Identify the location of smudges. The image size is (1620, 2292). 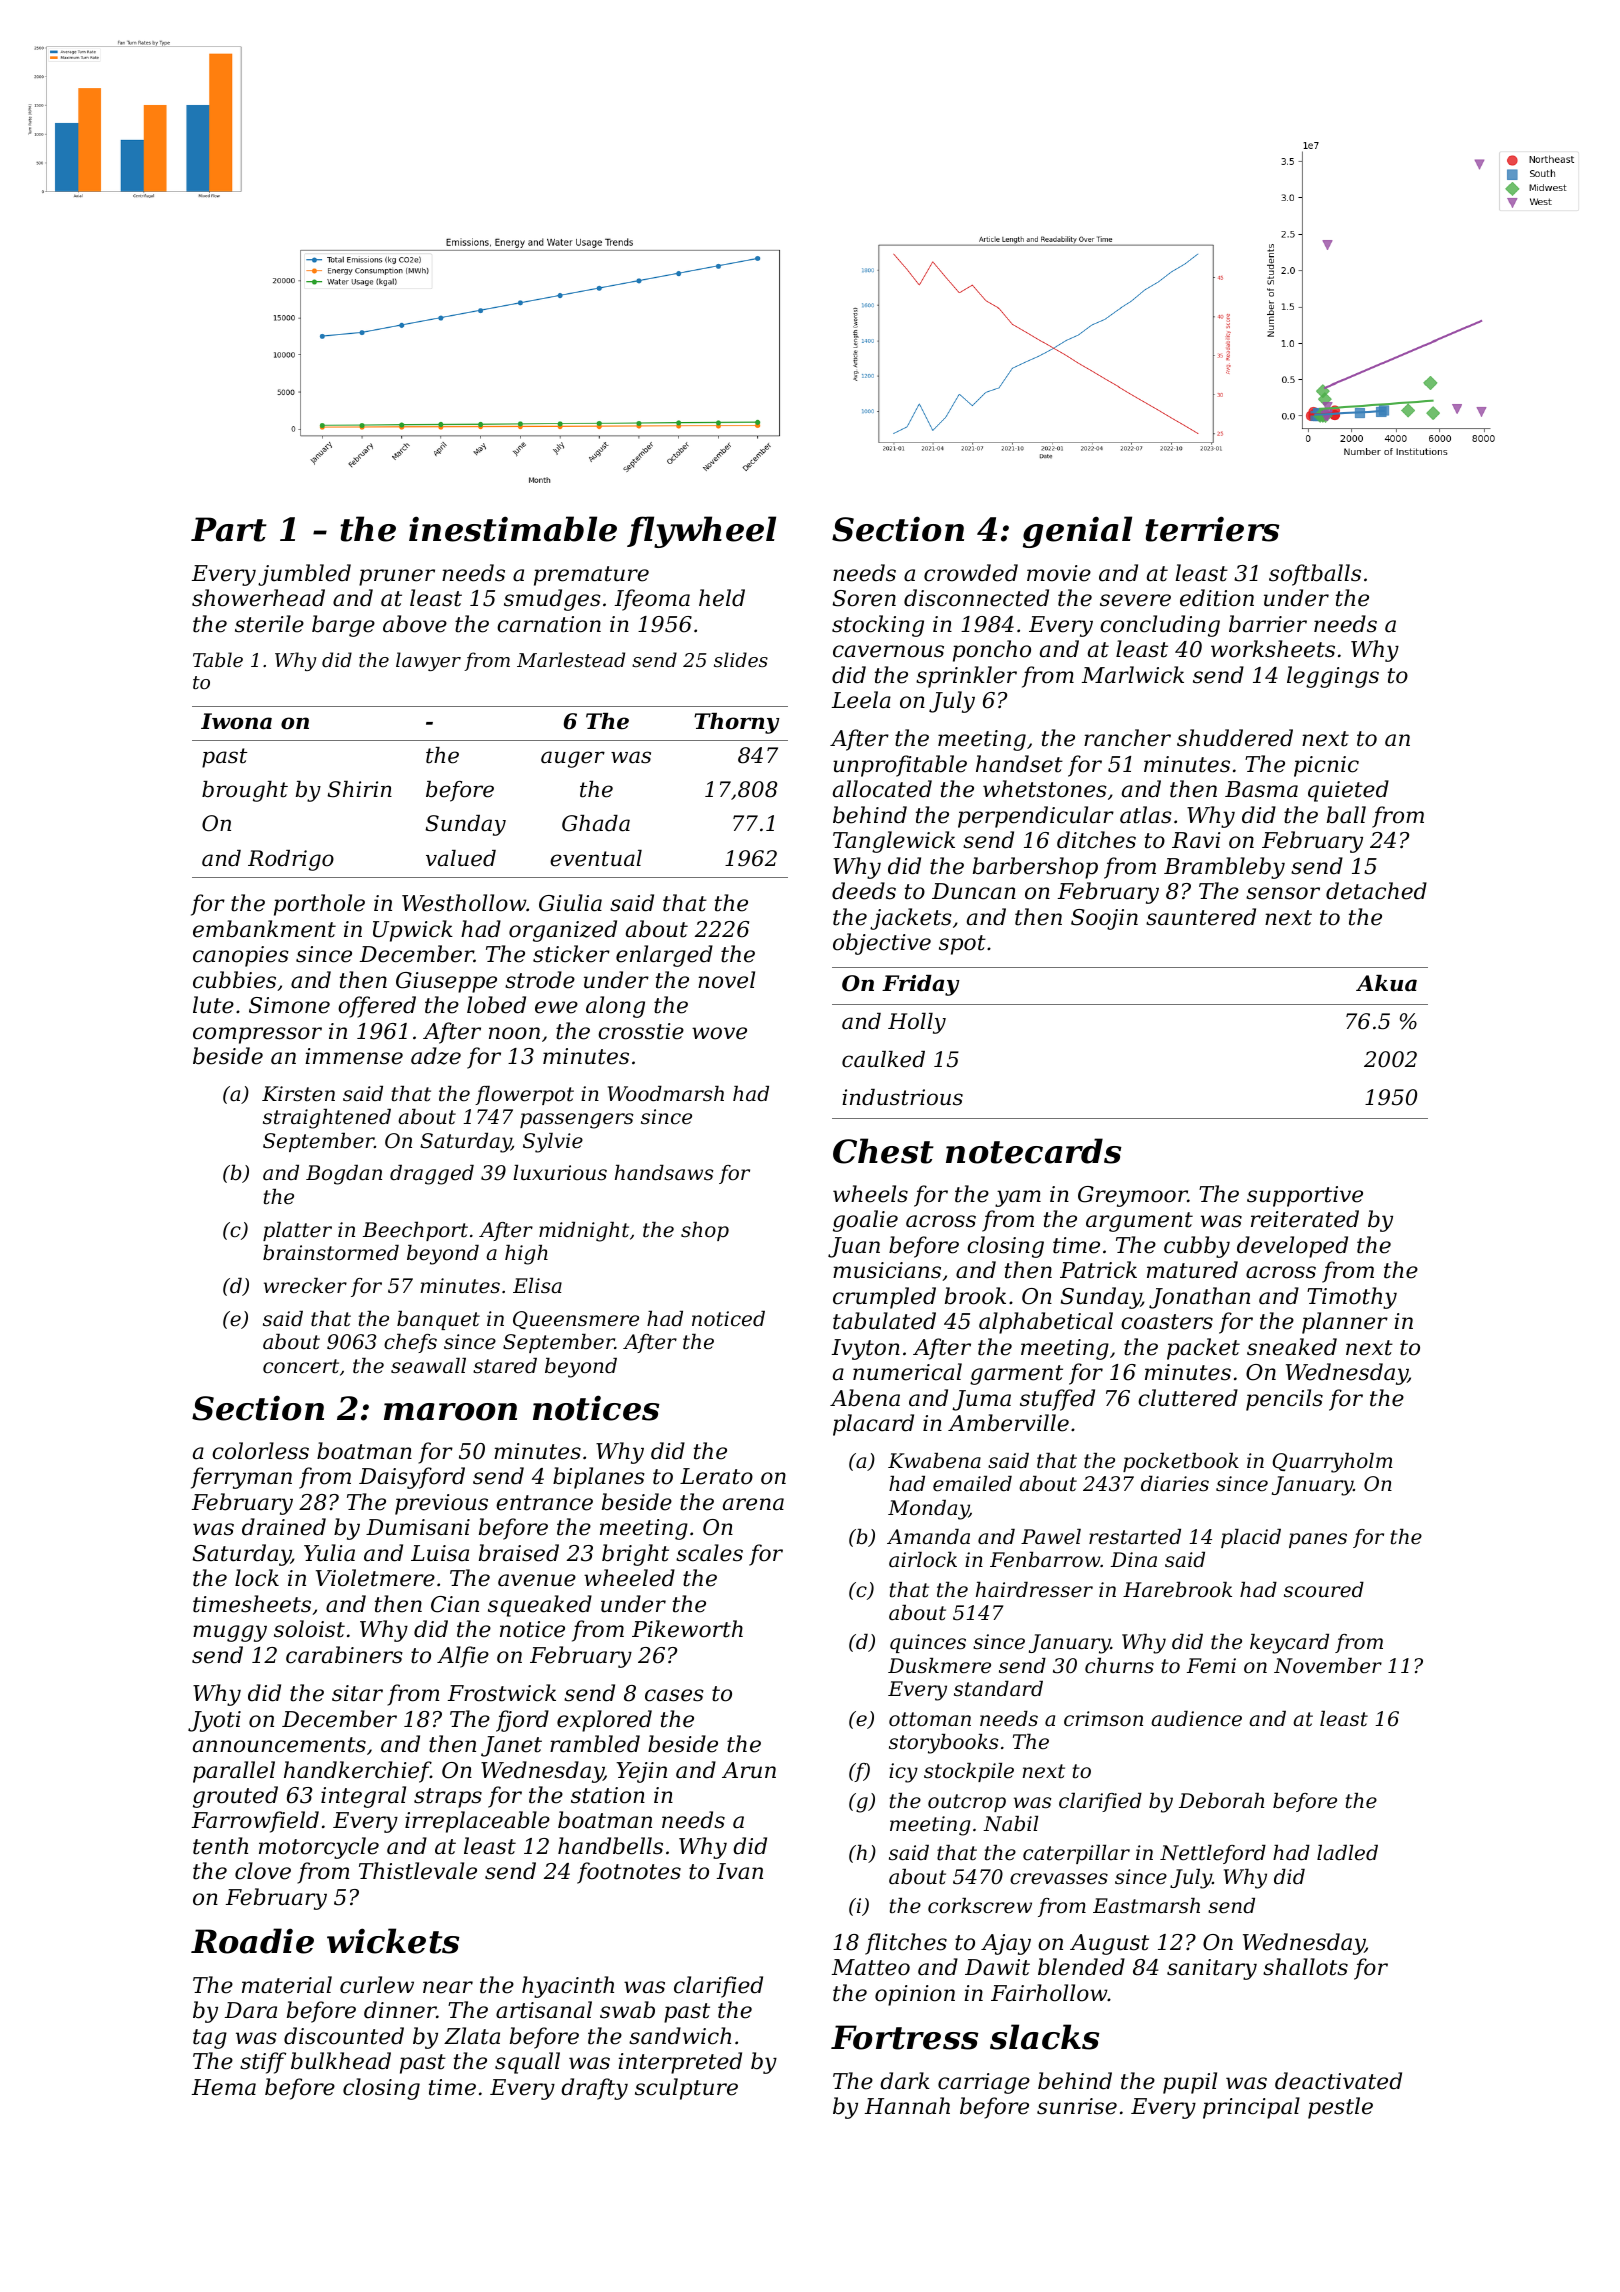
(552, 600).
